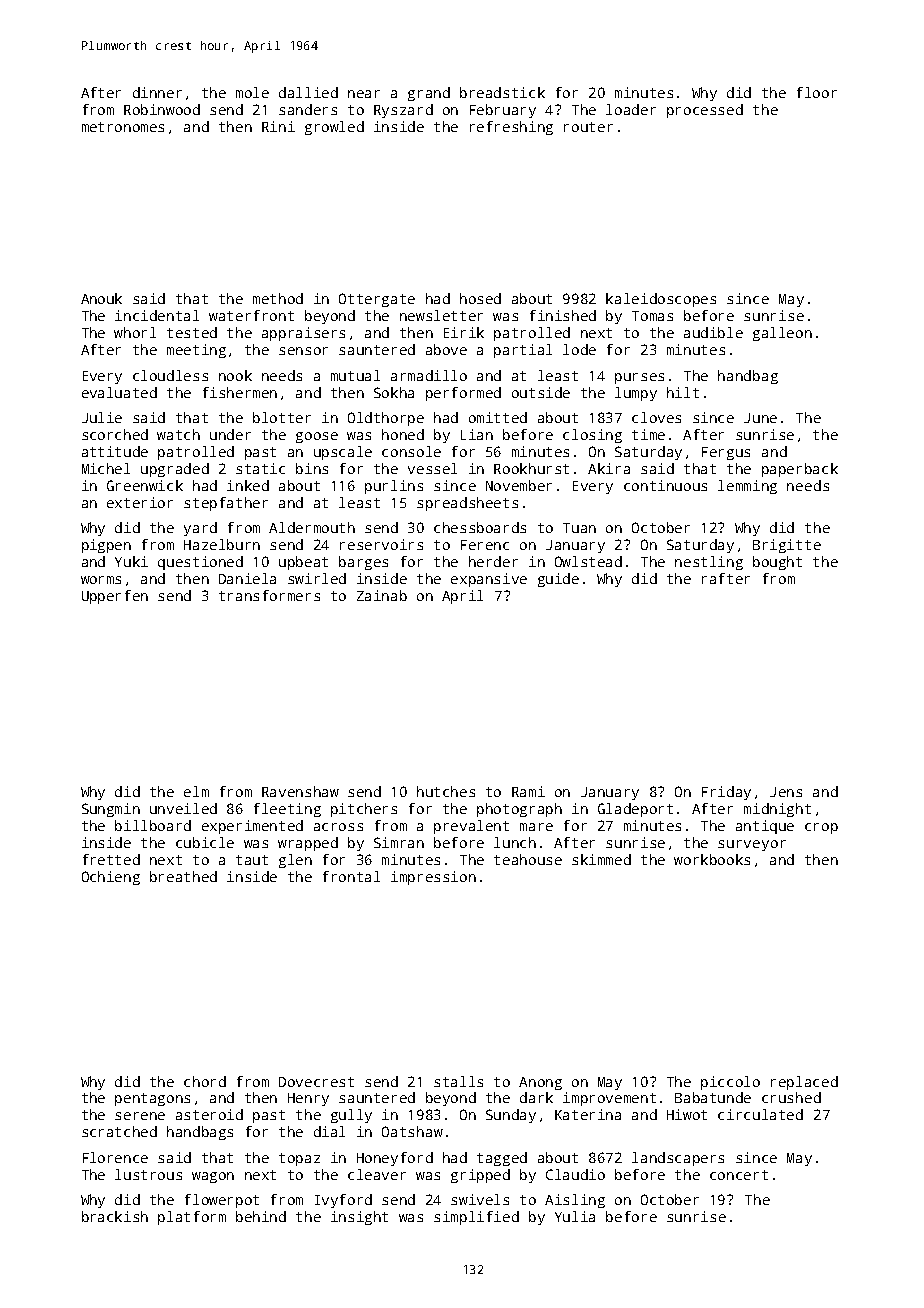  I want to click on mare, so click(536, 827).
